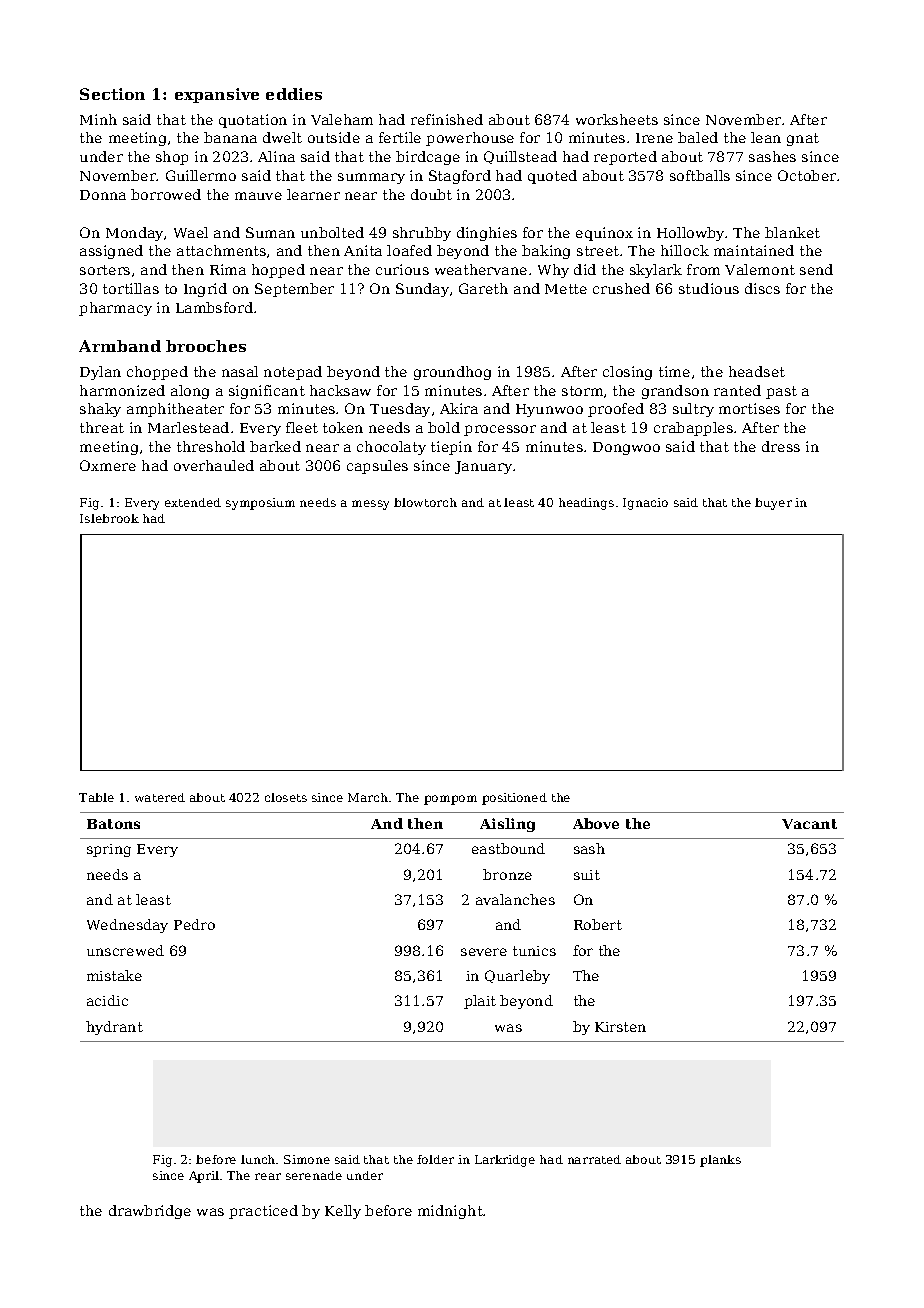 The width and height of the document is (924, 1308). What do you see at coordinates (620, 1027) in the document?
I see `Kirsten` at bounding box center [620, 1027].
